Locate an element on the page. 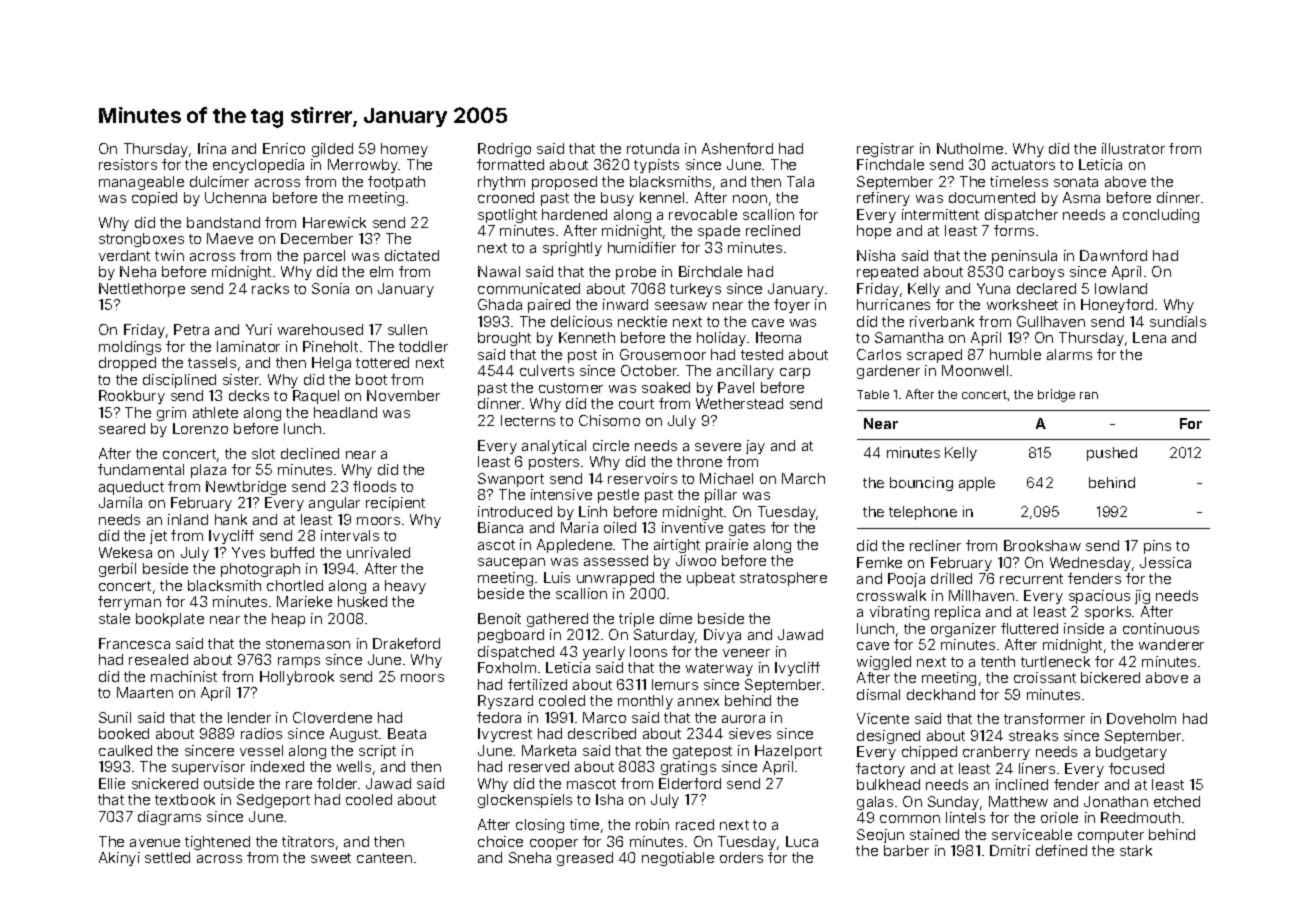  stonemason is located at coordinates (308, 644).
